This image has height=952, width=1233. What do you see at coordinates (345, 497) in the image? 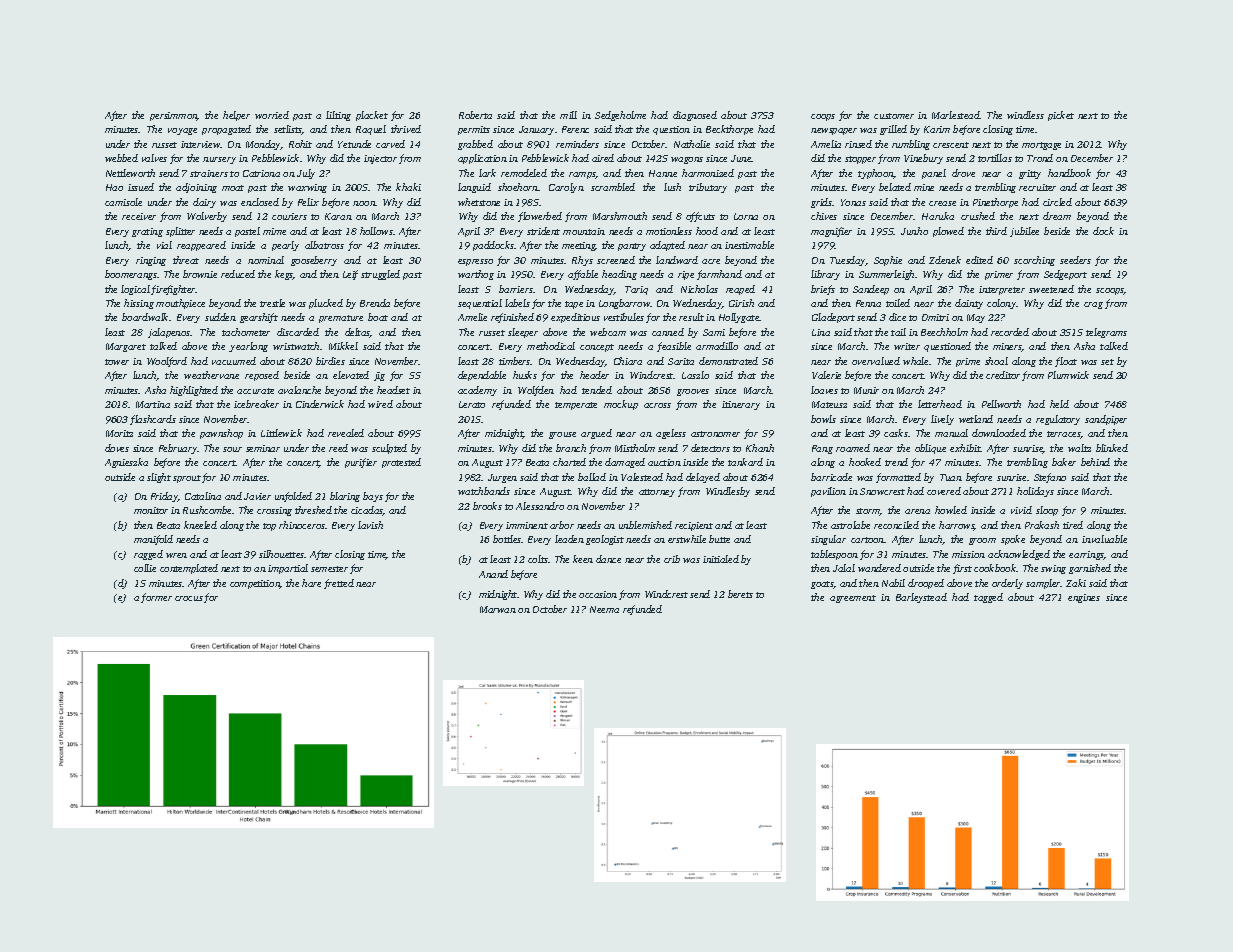
I see `blaring` at bounding box center [345, 497].
